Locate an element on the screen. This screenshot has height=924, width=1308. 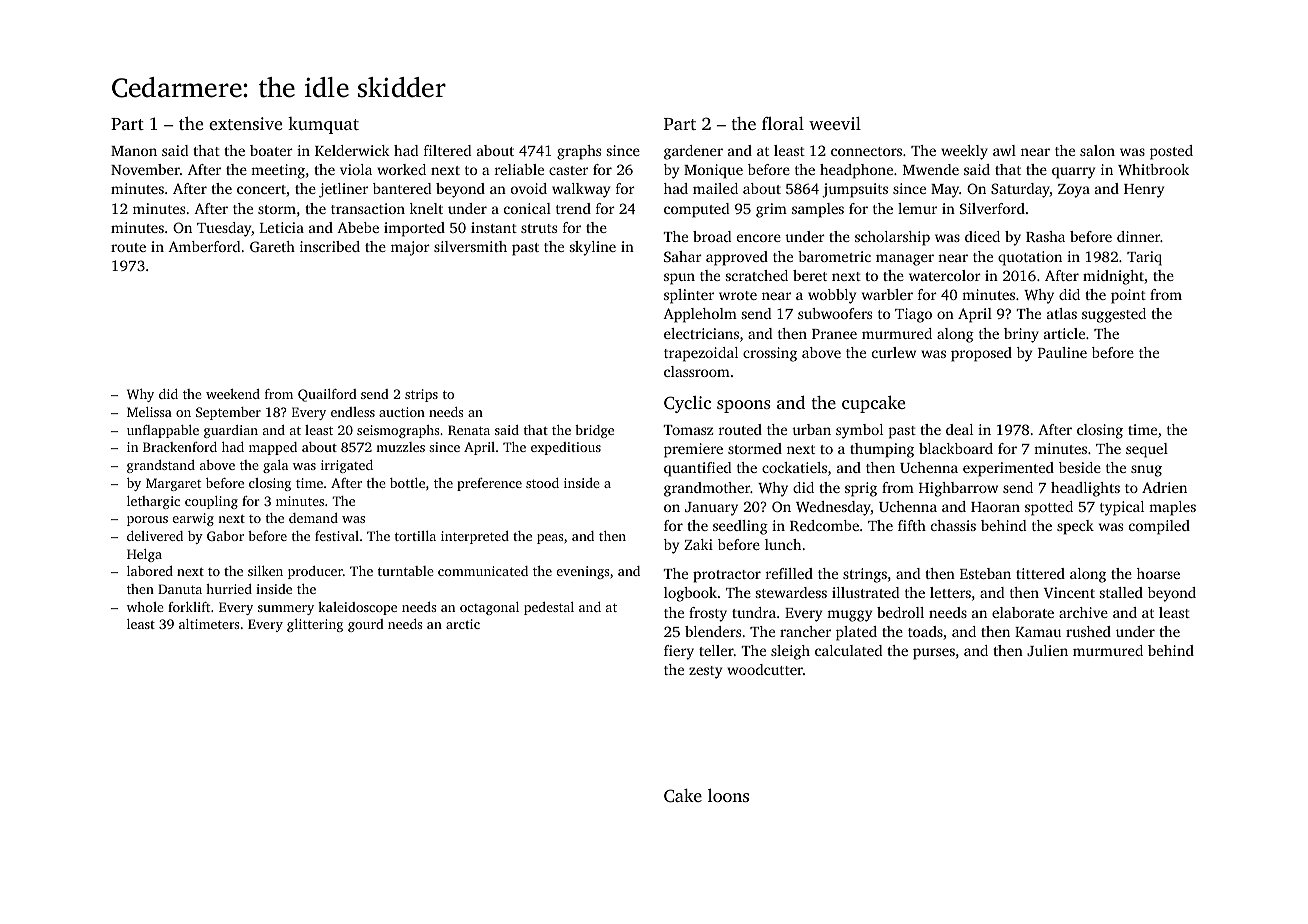
Pauline is located at coordinates (1062, 352).
